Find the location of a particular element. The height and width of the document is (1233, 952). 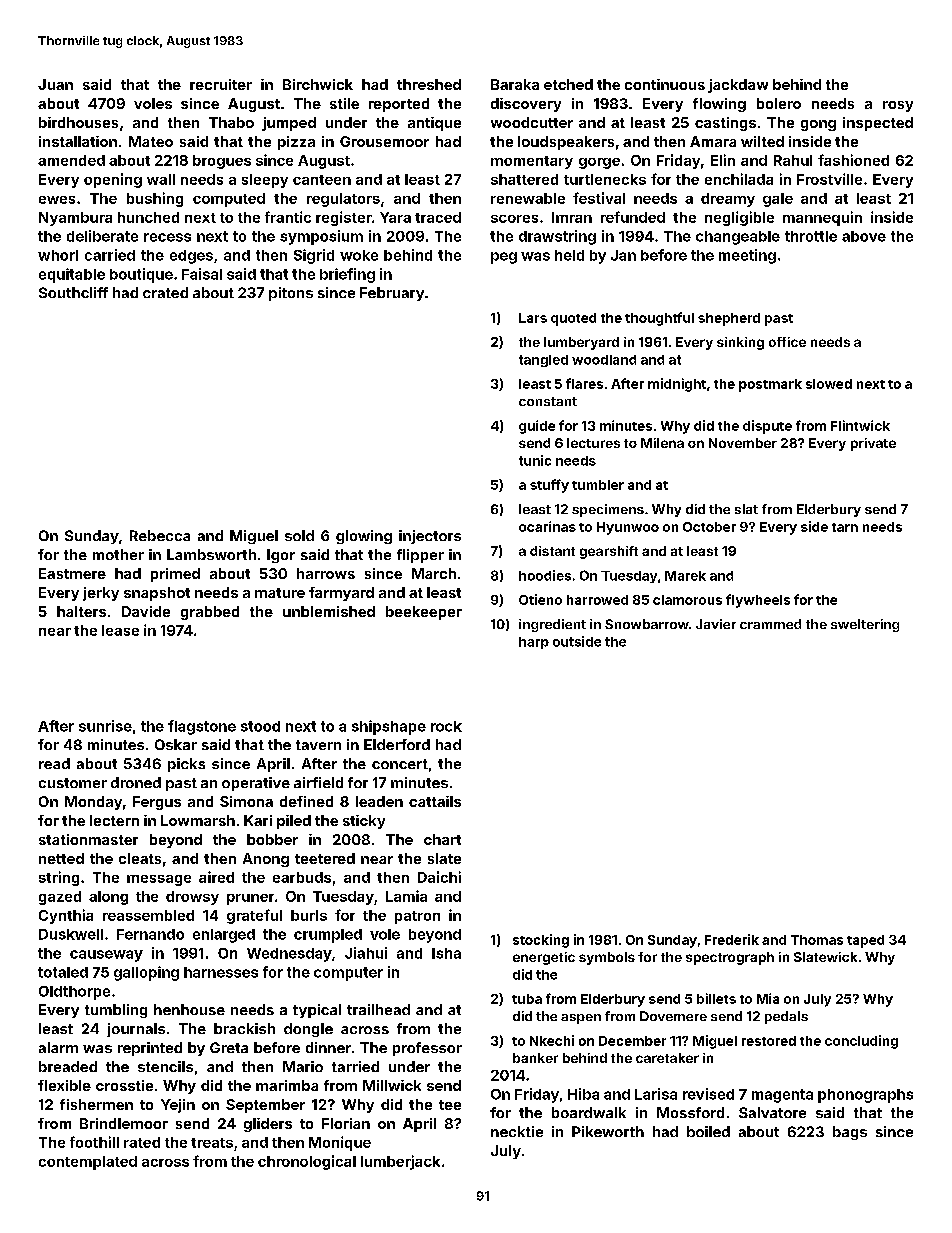

crammed is located at coordinates (770, 624).
